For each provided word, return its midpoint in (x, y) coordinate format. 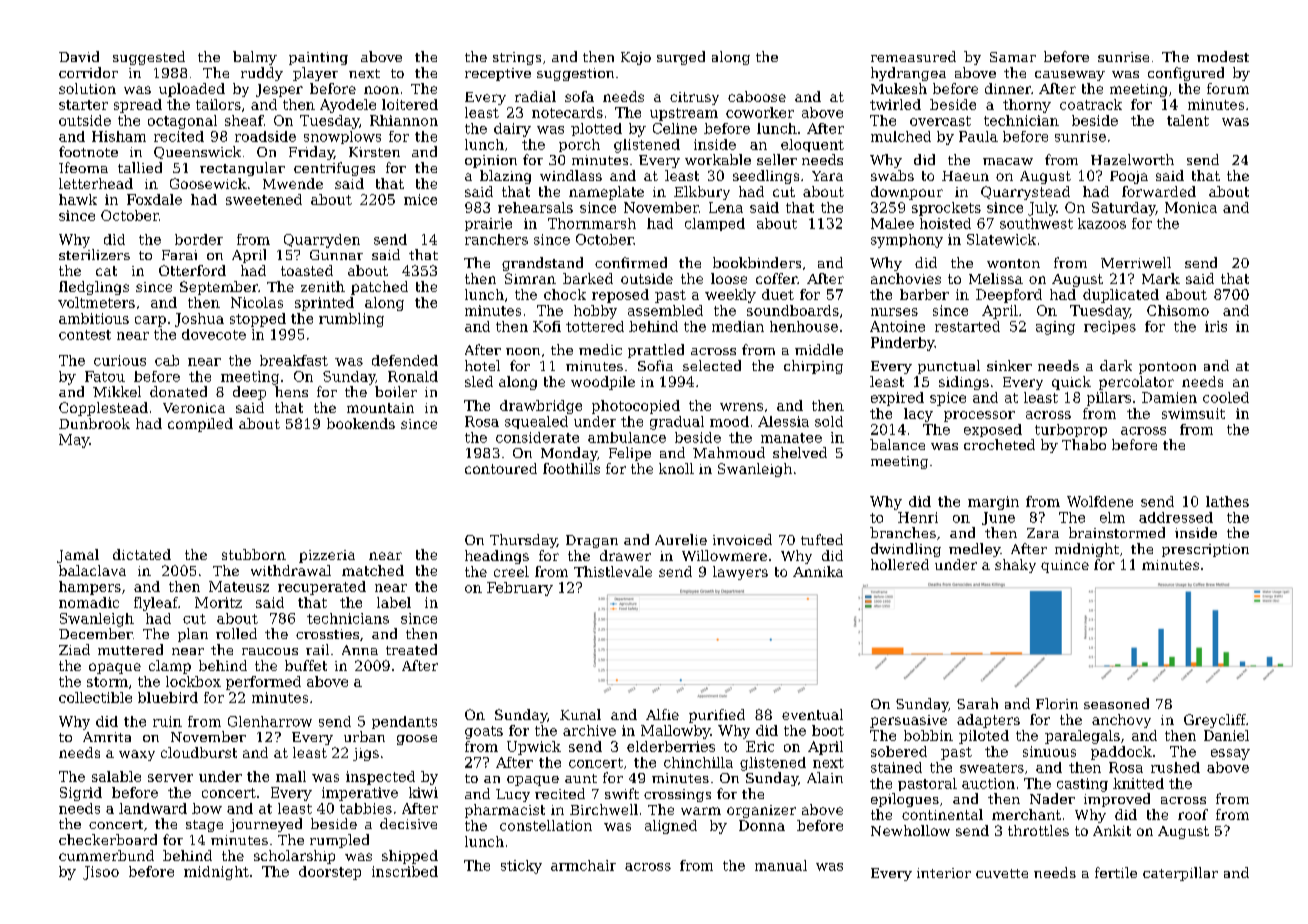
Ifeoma (83, 167)
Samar (1013, 57)
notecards (567, 112)
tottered (595, 326)
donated (178, 391)
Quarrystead (1025, 193)
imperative (360, 794)
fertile (1116, 872)
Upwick (534, 748)
